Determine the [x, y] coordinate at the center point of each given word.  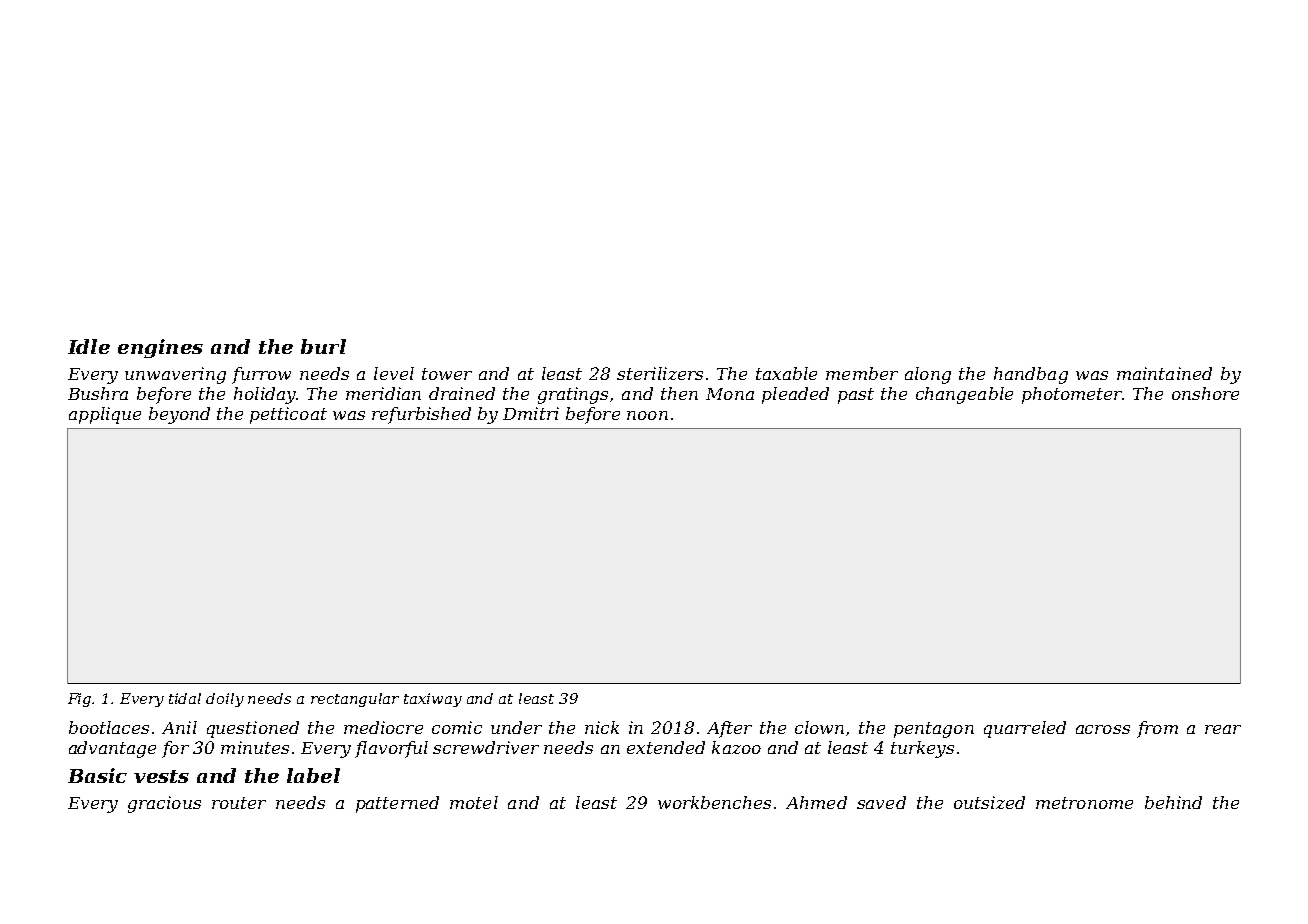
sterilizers [660, 373]
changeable [964, 395]
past [856, 396]
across [1103, 729]
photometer [1072, 395]
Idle [89, 346]
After [729, 729]
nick [602, 727]
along [928, 375]
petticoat [288, 415]
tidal [185, 698]
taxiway [433, 700]
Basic [97, 775]
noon [647, 415]
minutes [255, 747]
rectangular [355, 700]
